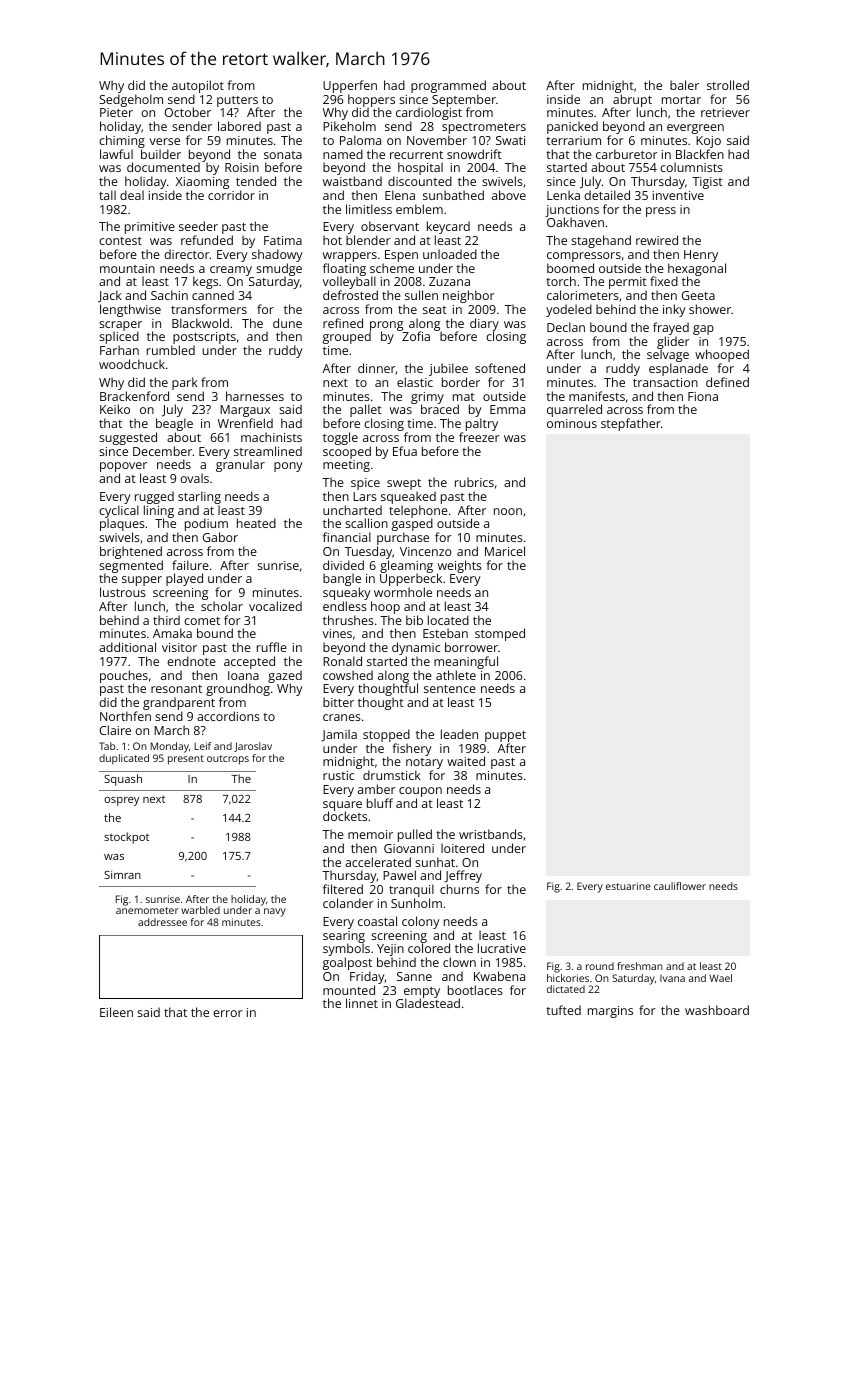 The image size is (849, 1400). What do you see at coordinates (275, 912) in the screenshot?
I see `navy` at bounding box center [275, 912].
